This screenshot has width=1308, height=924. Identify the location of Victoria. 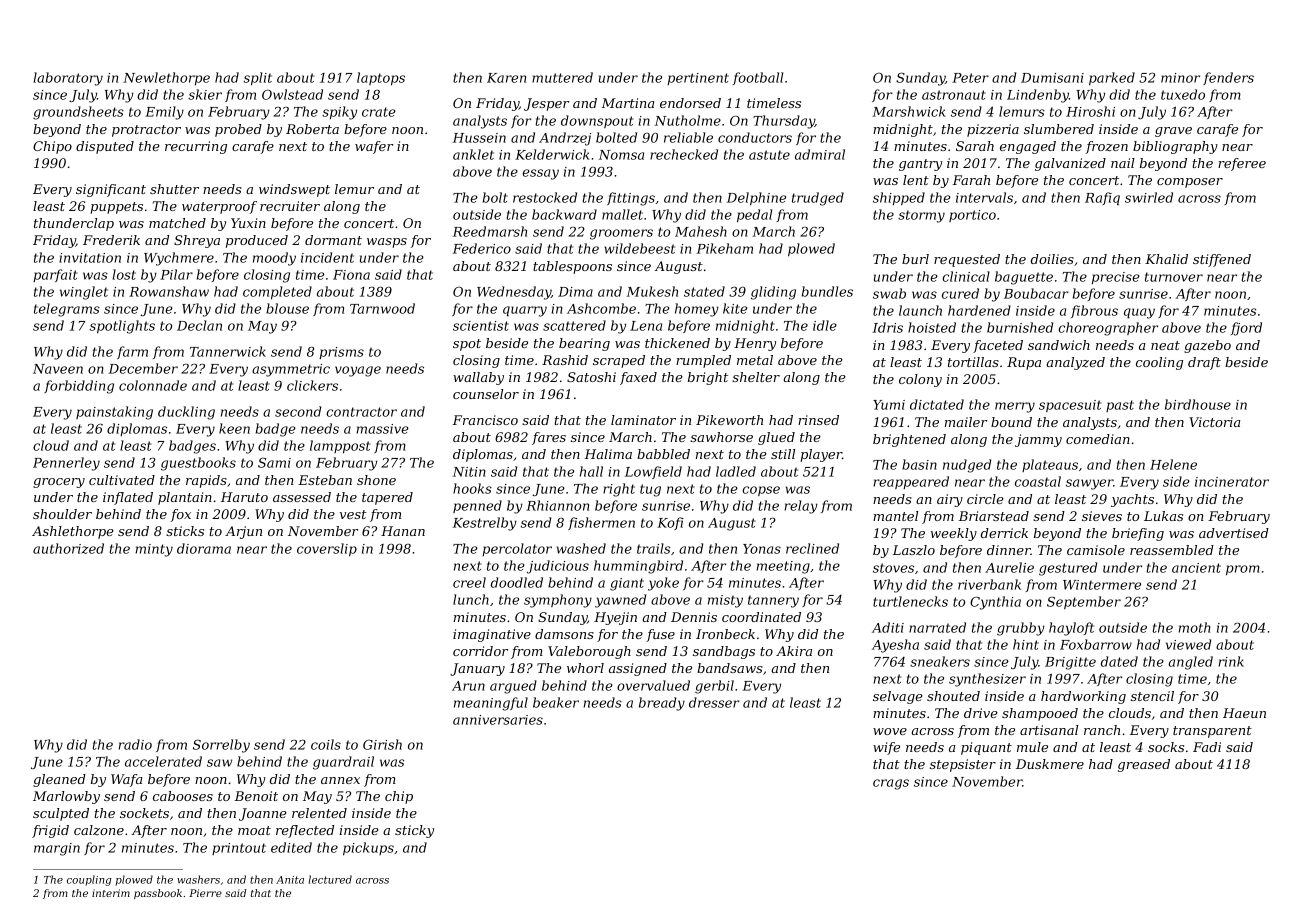
(1214, 422).
